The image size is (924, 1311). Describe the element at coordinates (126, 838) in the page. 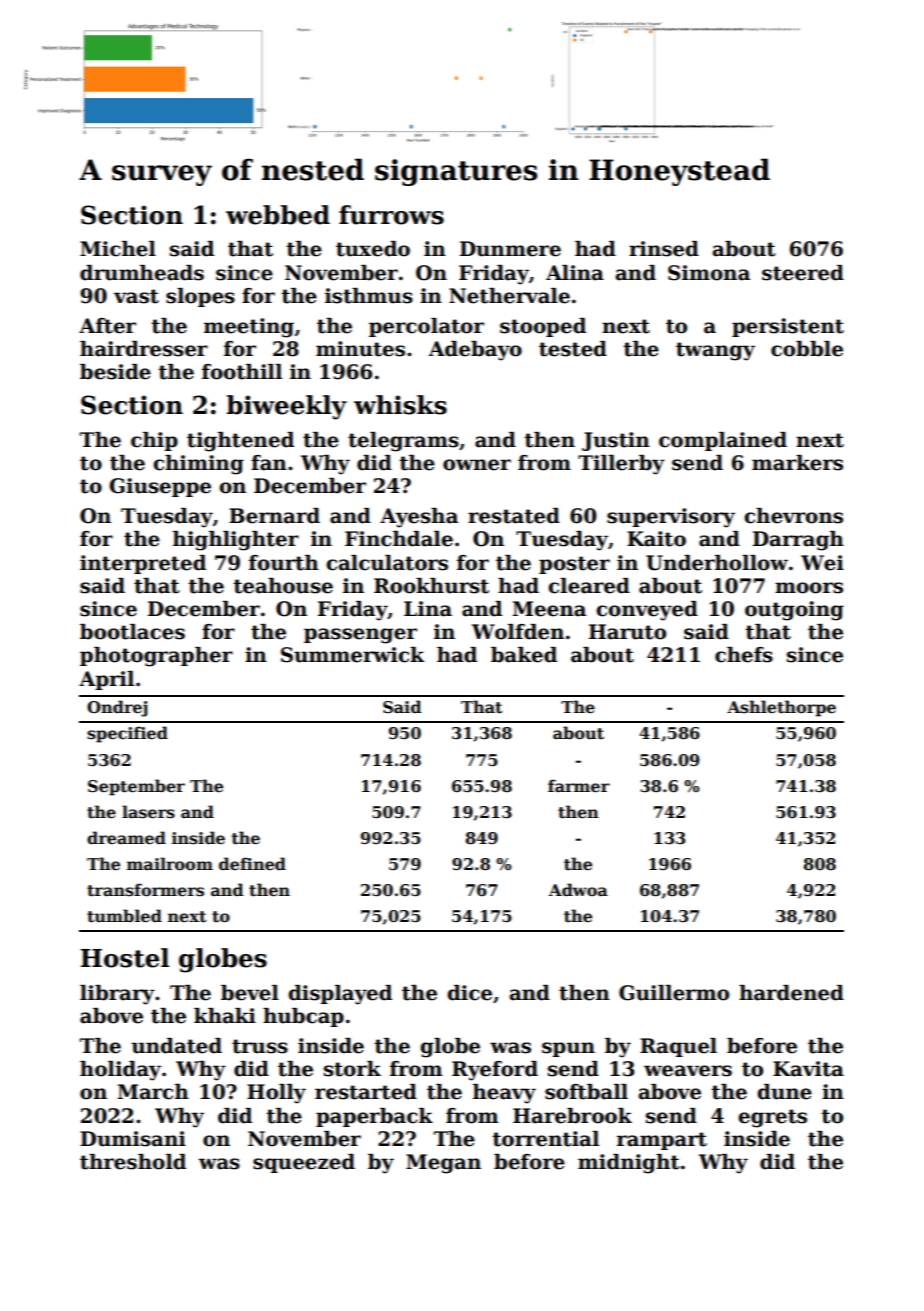

I see `dreamed` at that location.
